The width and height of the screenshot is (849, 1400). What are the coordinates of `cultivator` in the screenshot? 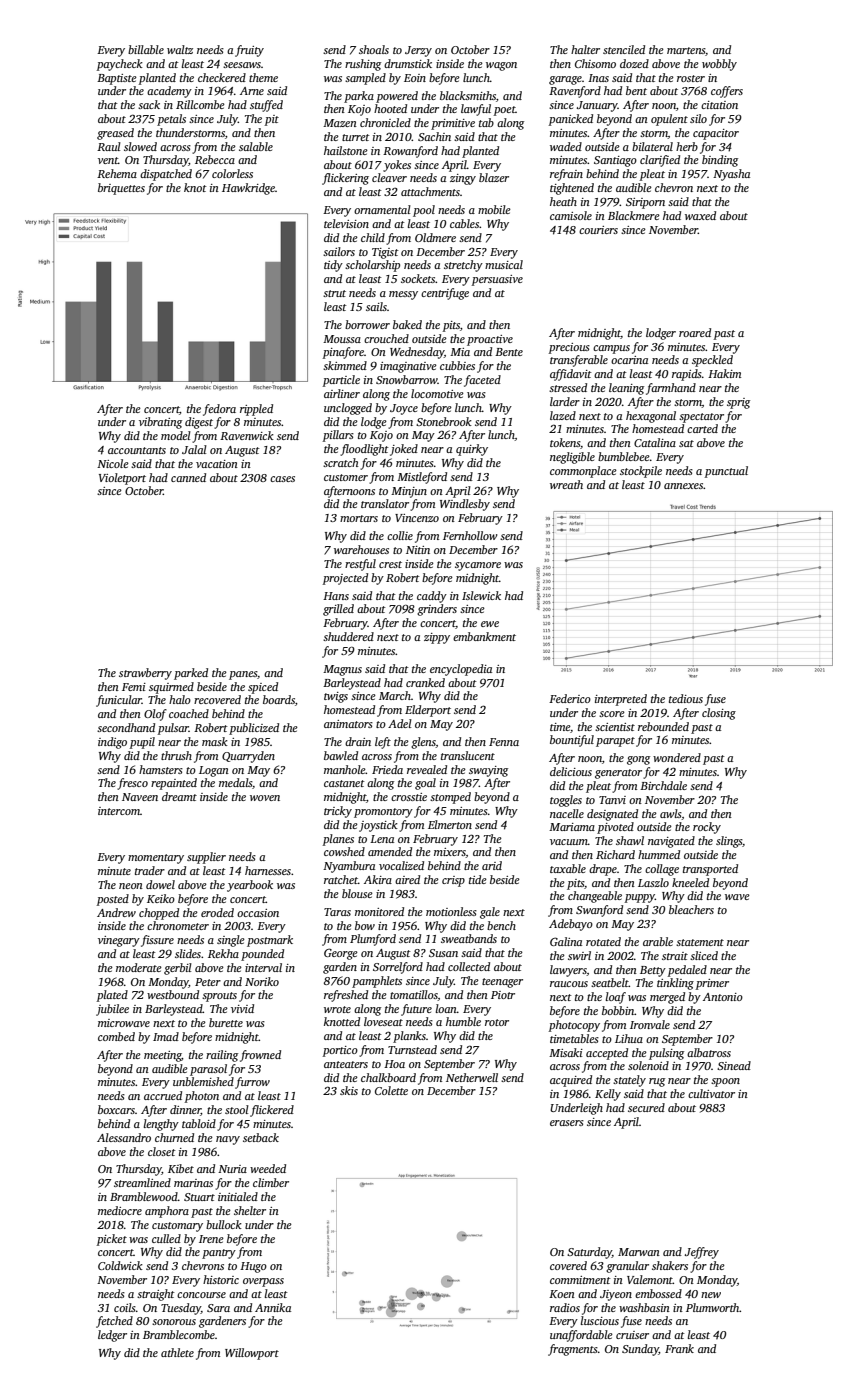 It's located at (711, 1093).
